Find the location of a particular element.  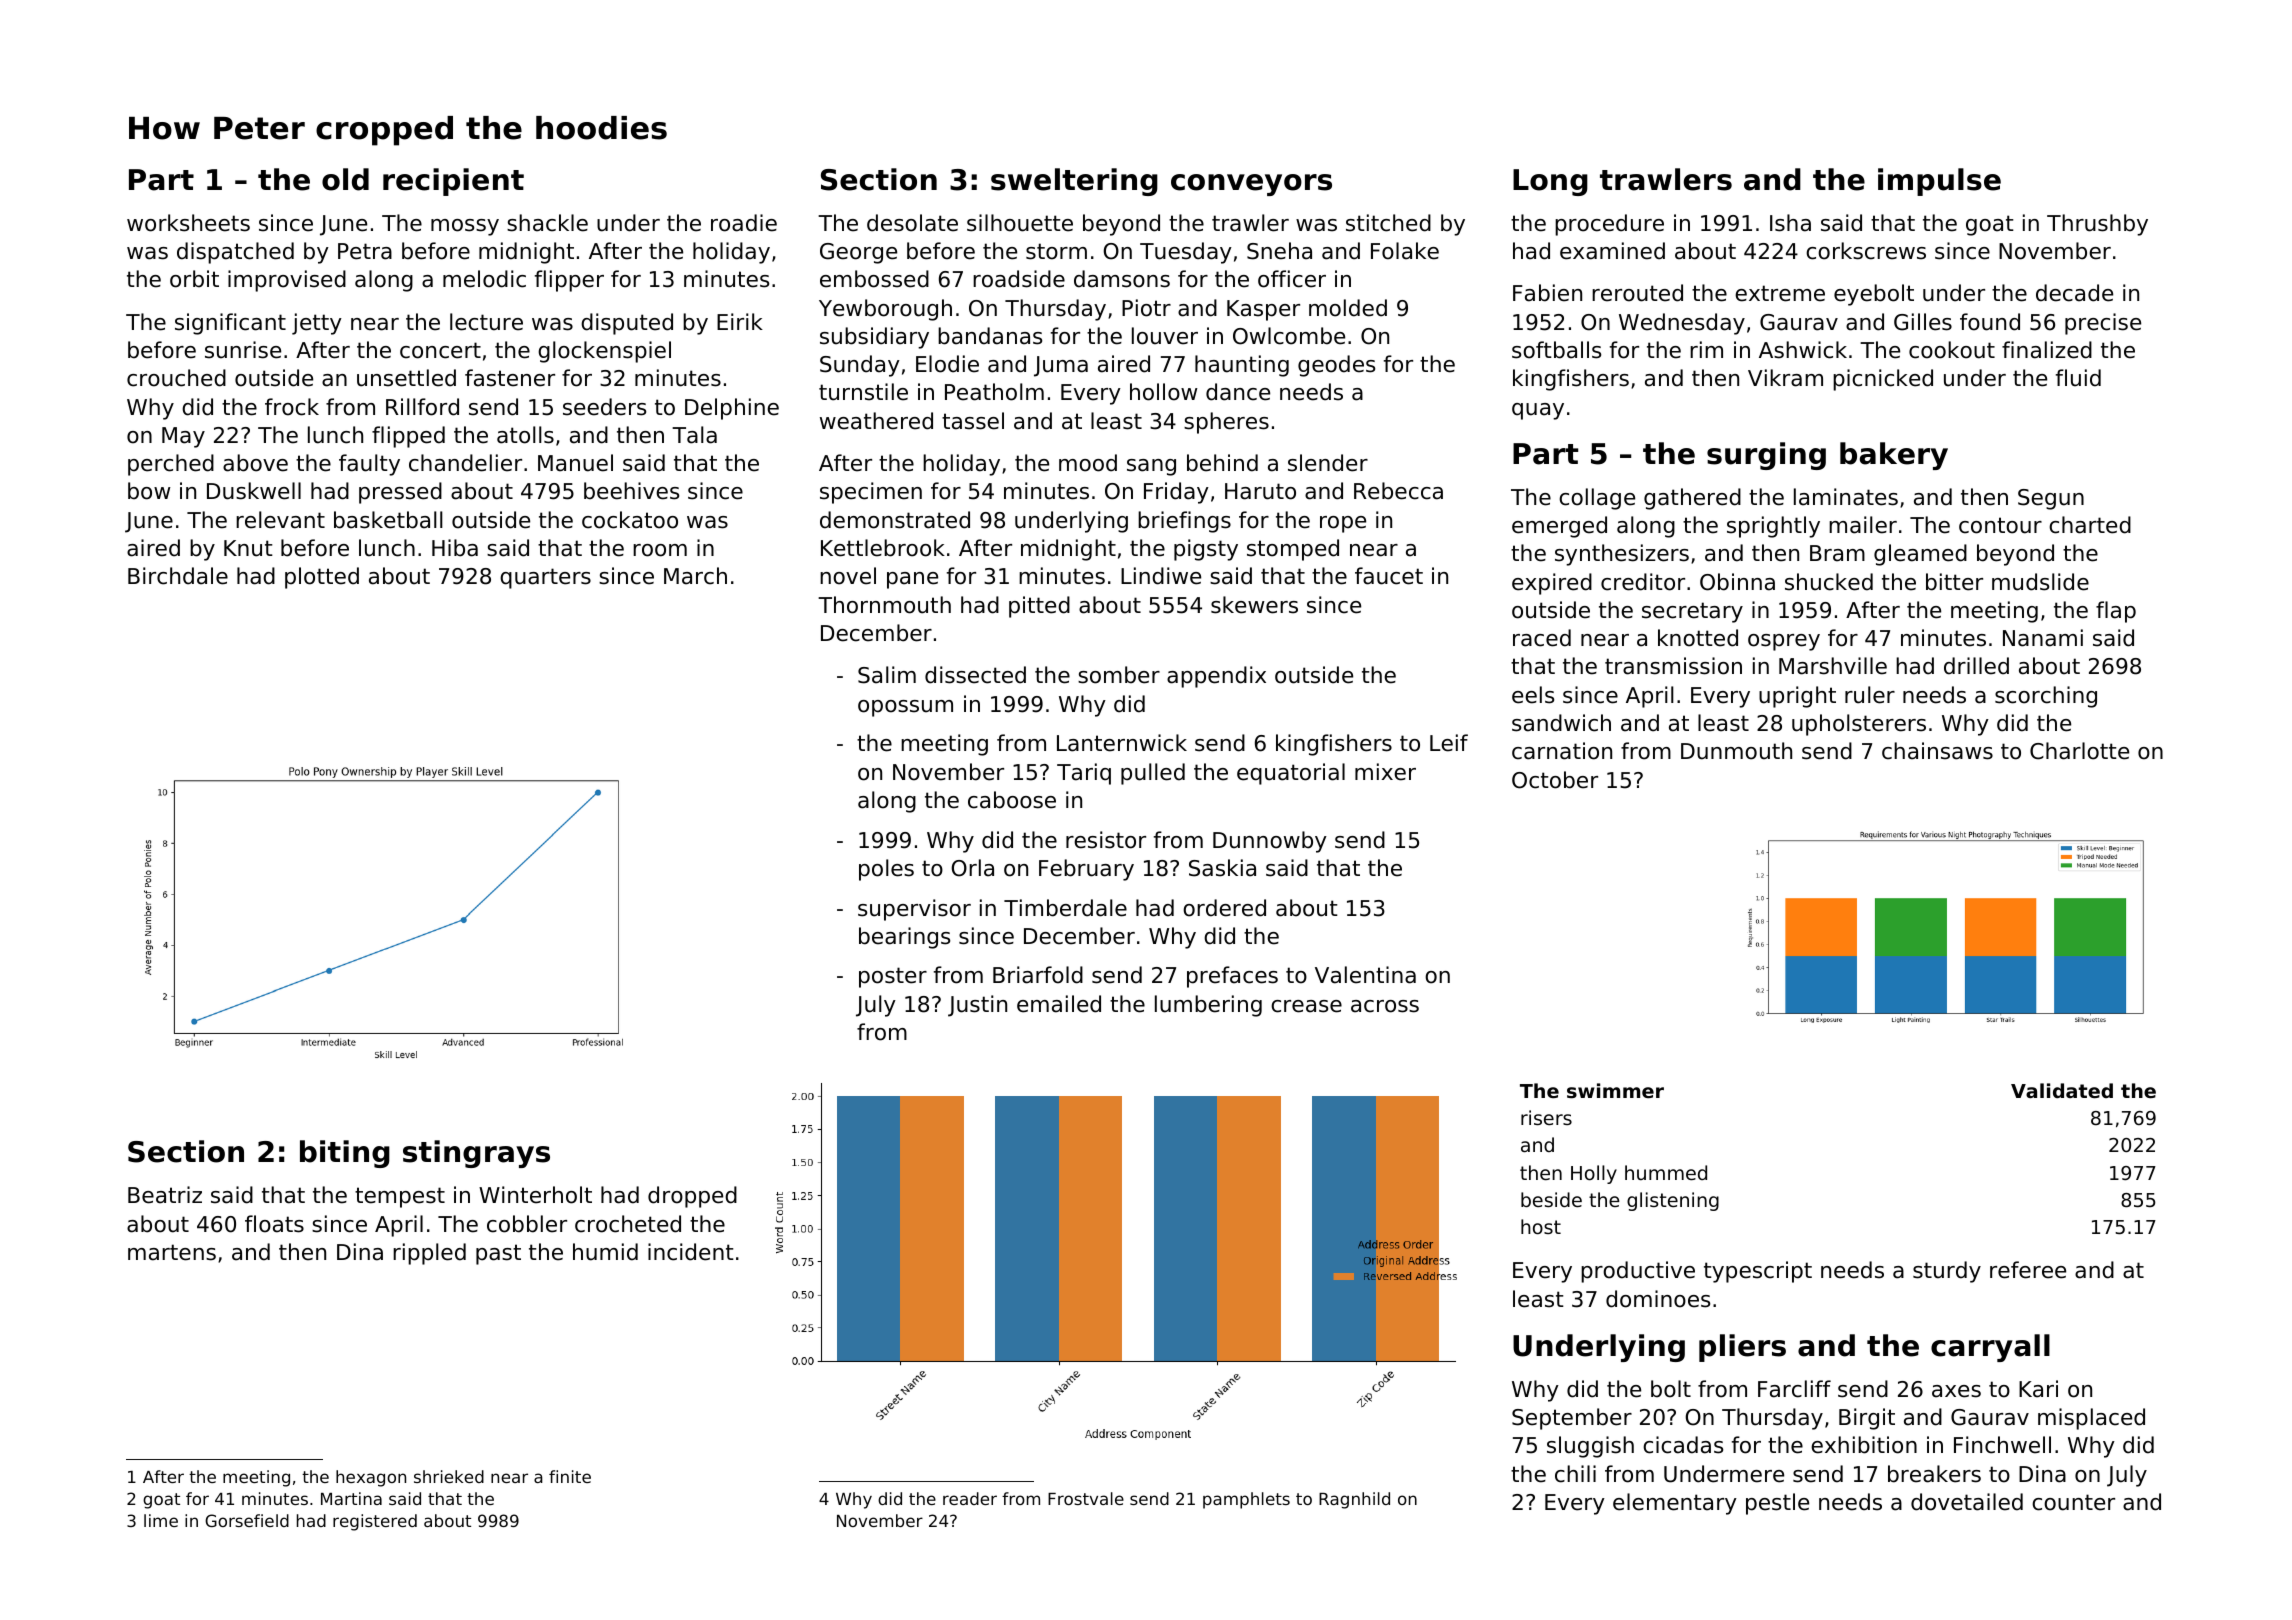

Beatriz is located at coordinates (165, 1195).
